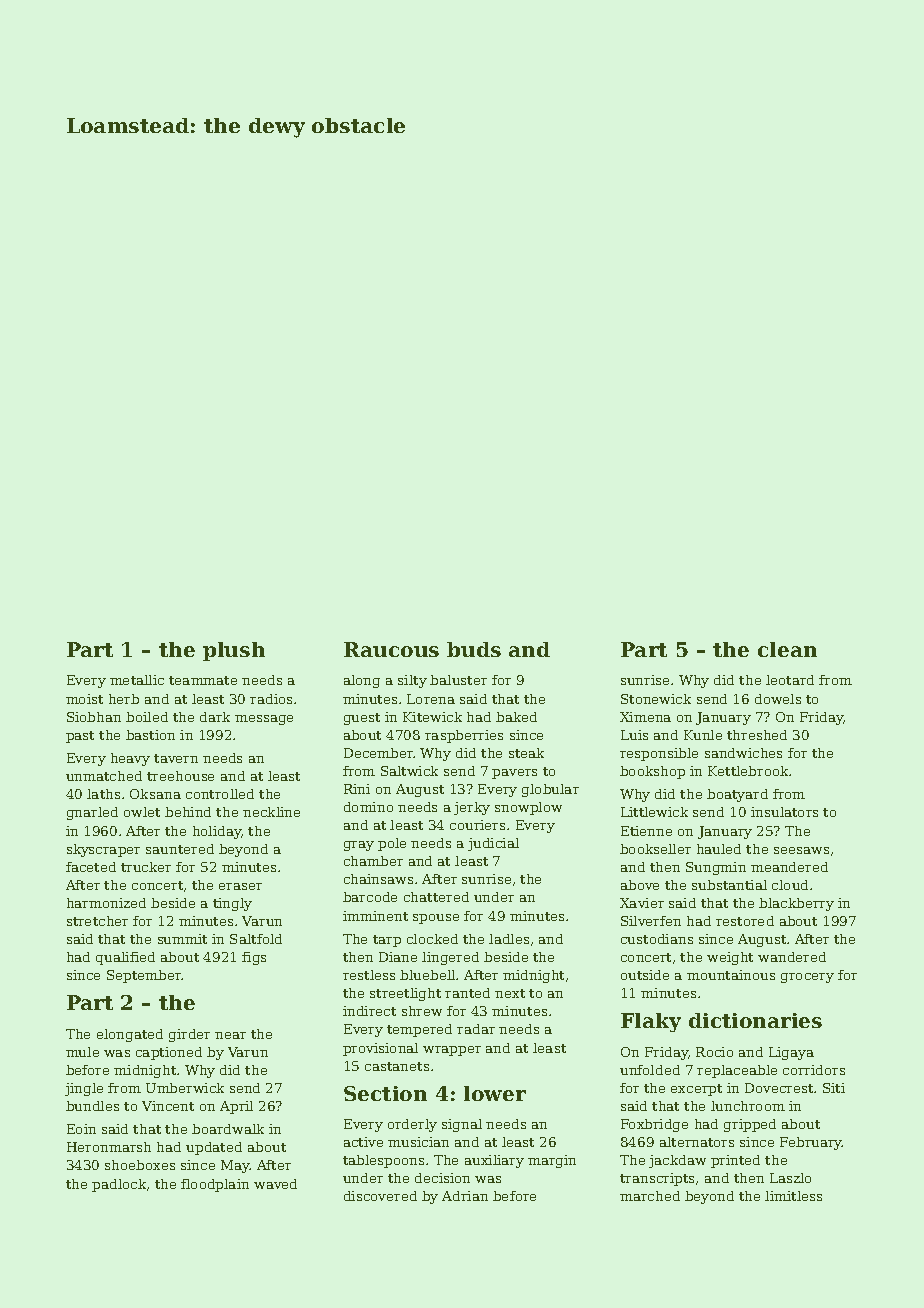 This screenshot has height=1308, width=924. Describe the element at coordinates (234, 651) in the screenshot. I see `plush` at that location.
